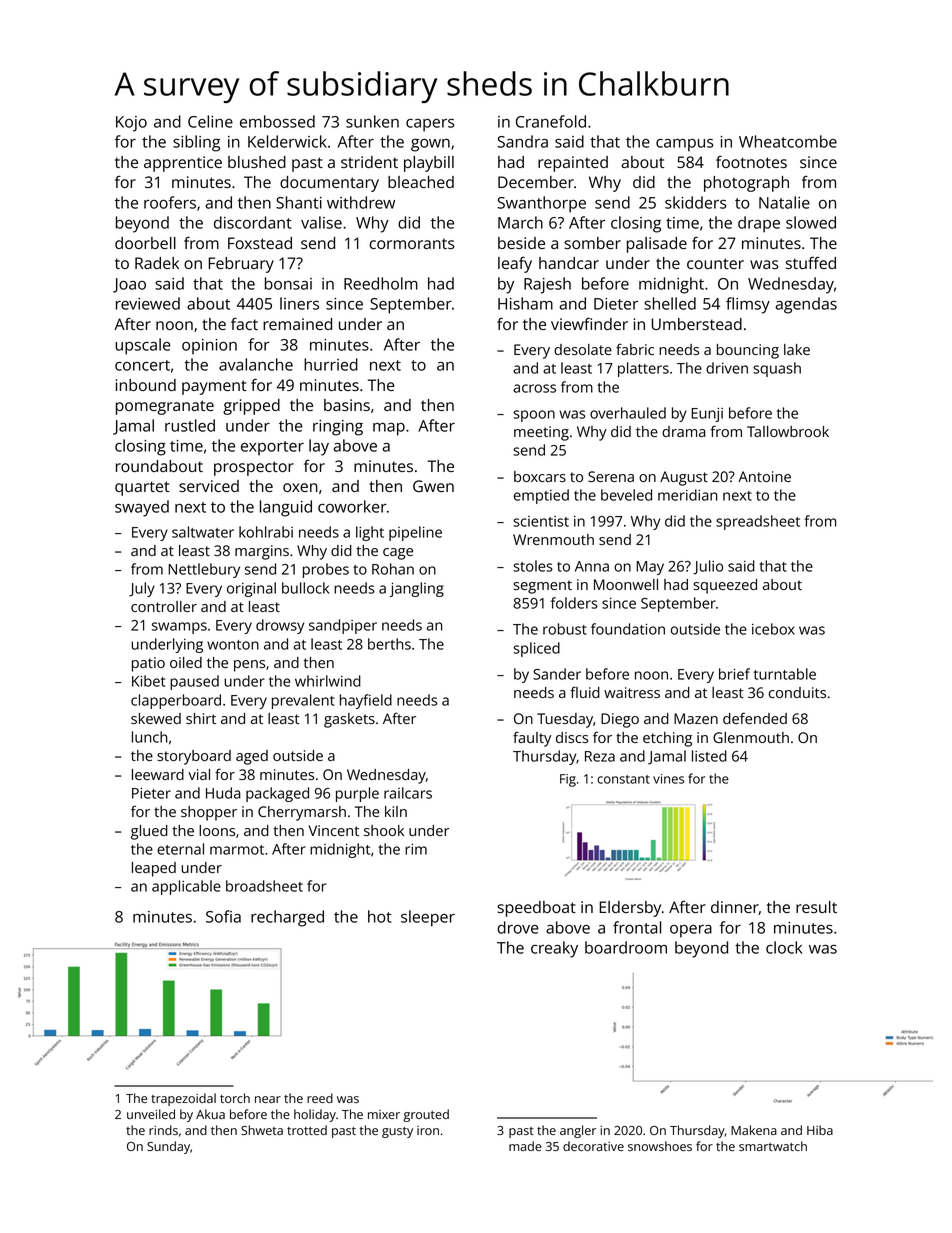 The height and width of the screenshot is (1233, 952). Describe the element at coordinates (518, 927) in the screenshot. I see `drove` at that location.
